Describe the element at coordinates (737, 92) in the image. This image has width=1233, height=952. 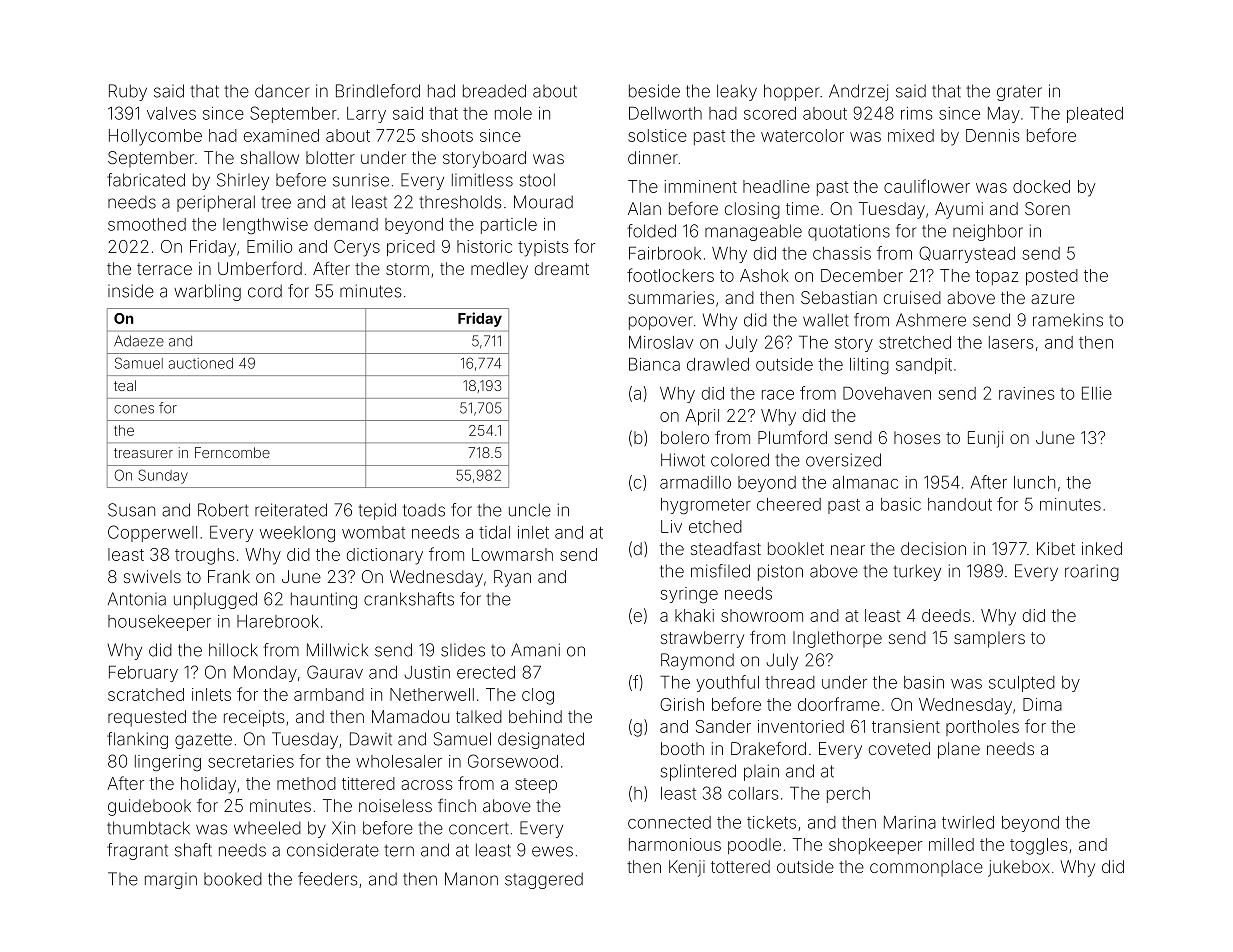
I see `leaky` at that location.
